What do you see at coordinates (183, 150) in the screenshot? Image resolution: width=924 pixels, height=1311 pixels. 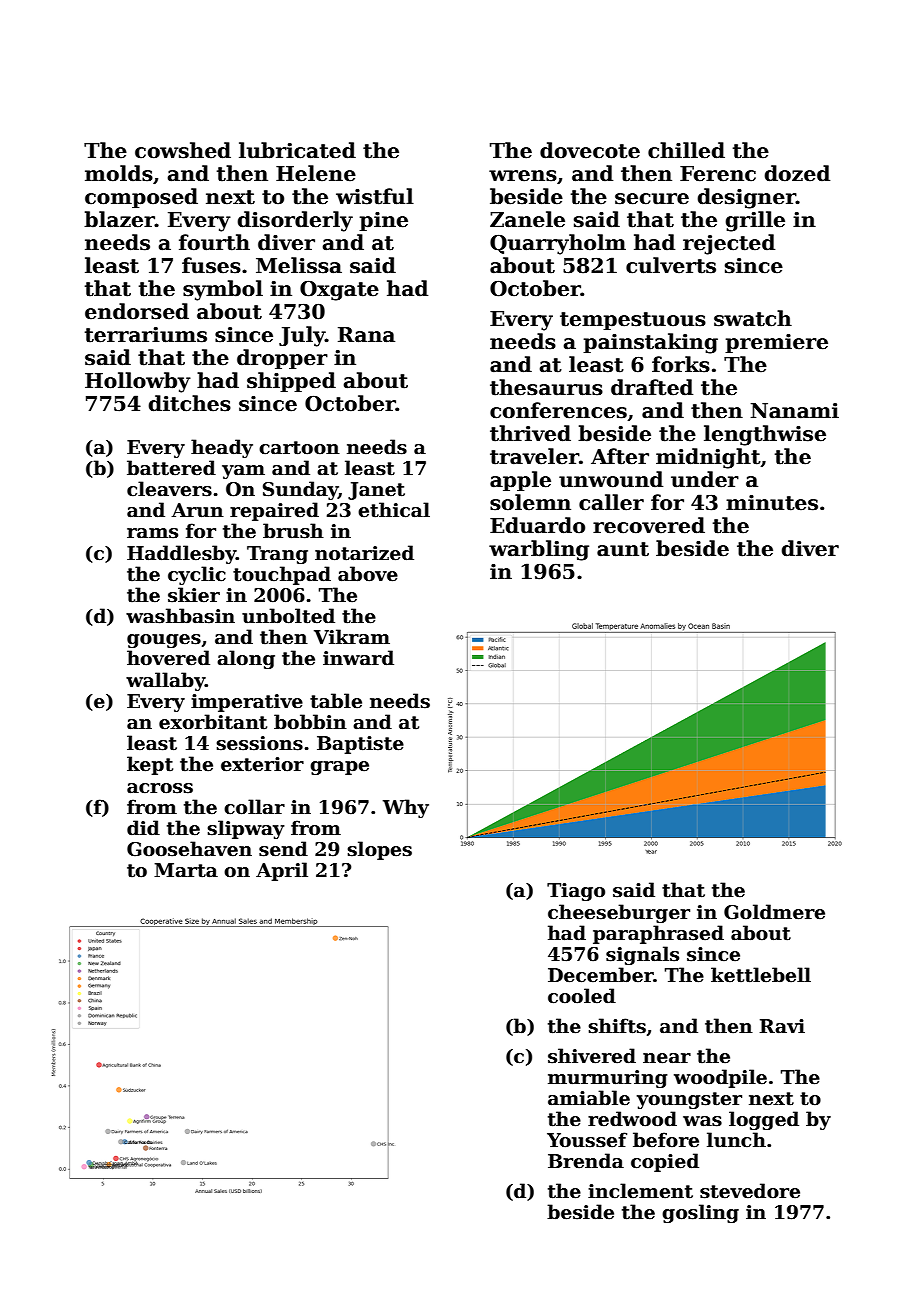 I see `cowshed` at bounding box center [183, 150].
